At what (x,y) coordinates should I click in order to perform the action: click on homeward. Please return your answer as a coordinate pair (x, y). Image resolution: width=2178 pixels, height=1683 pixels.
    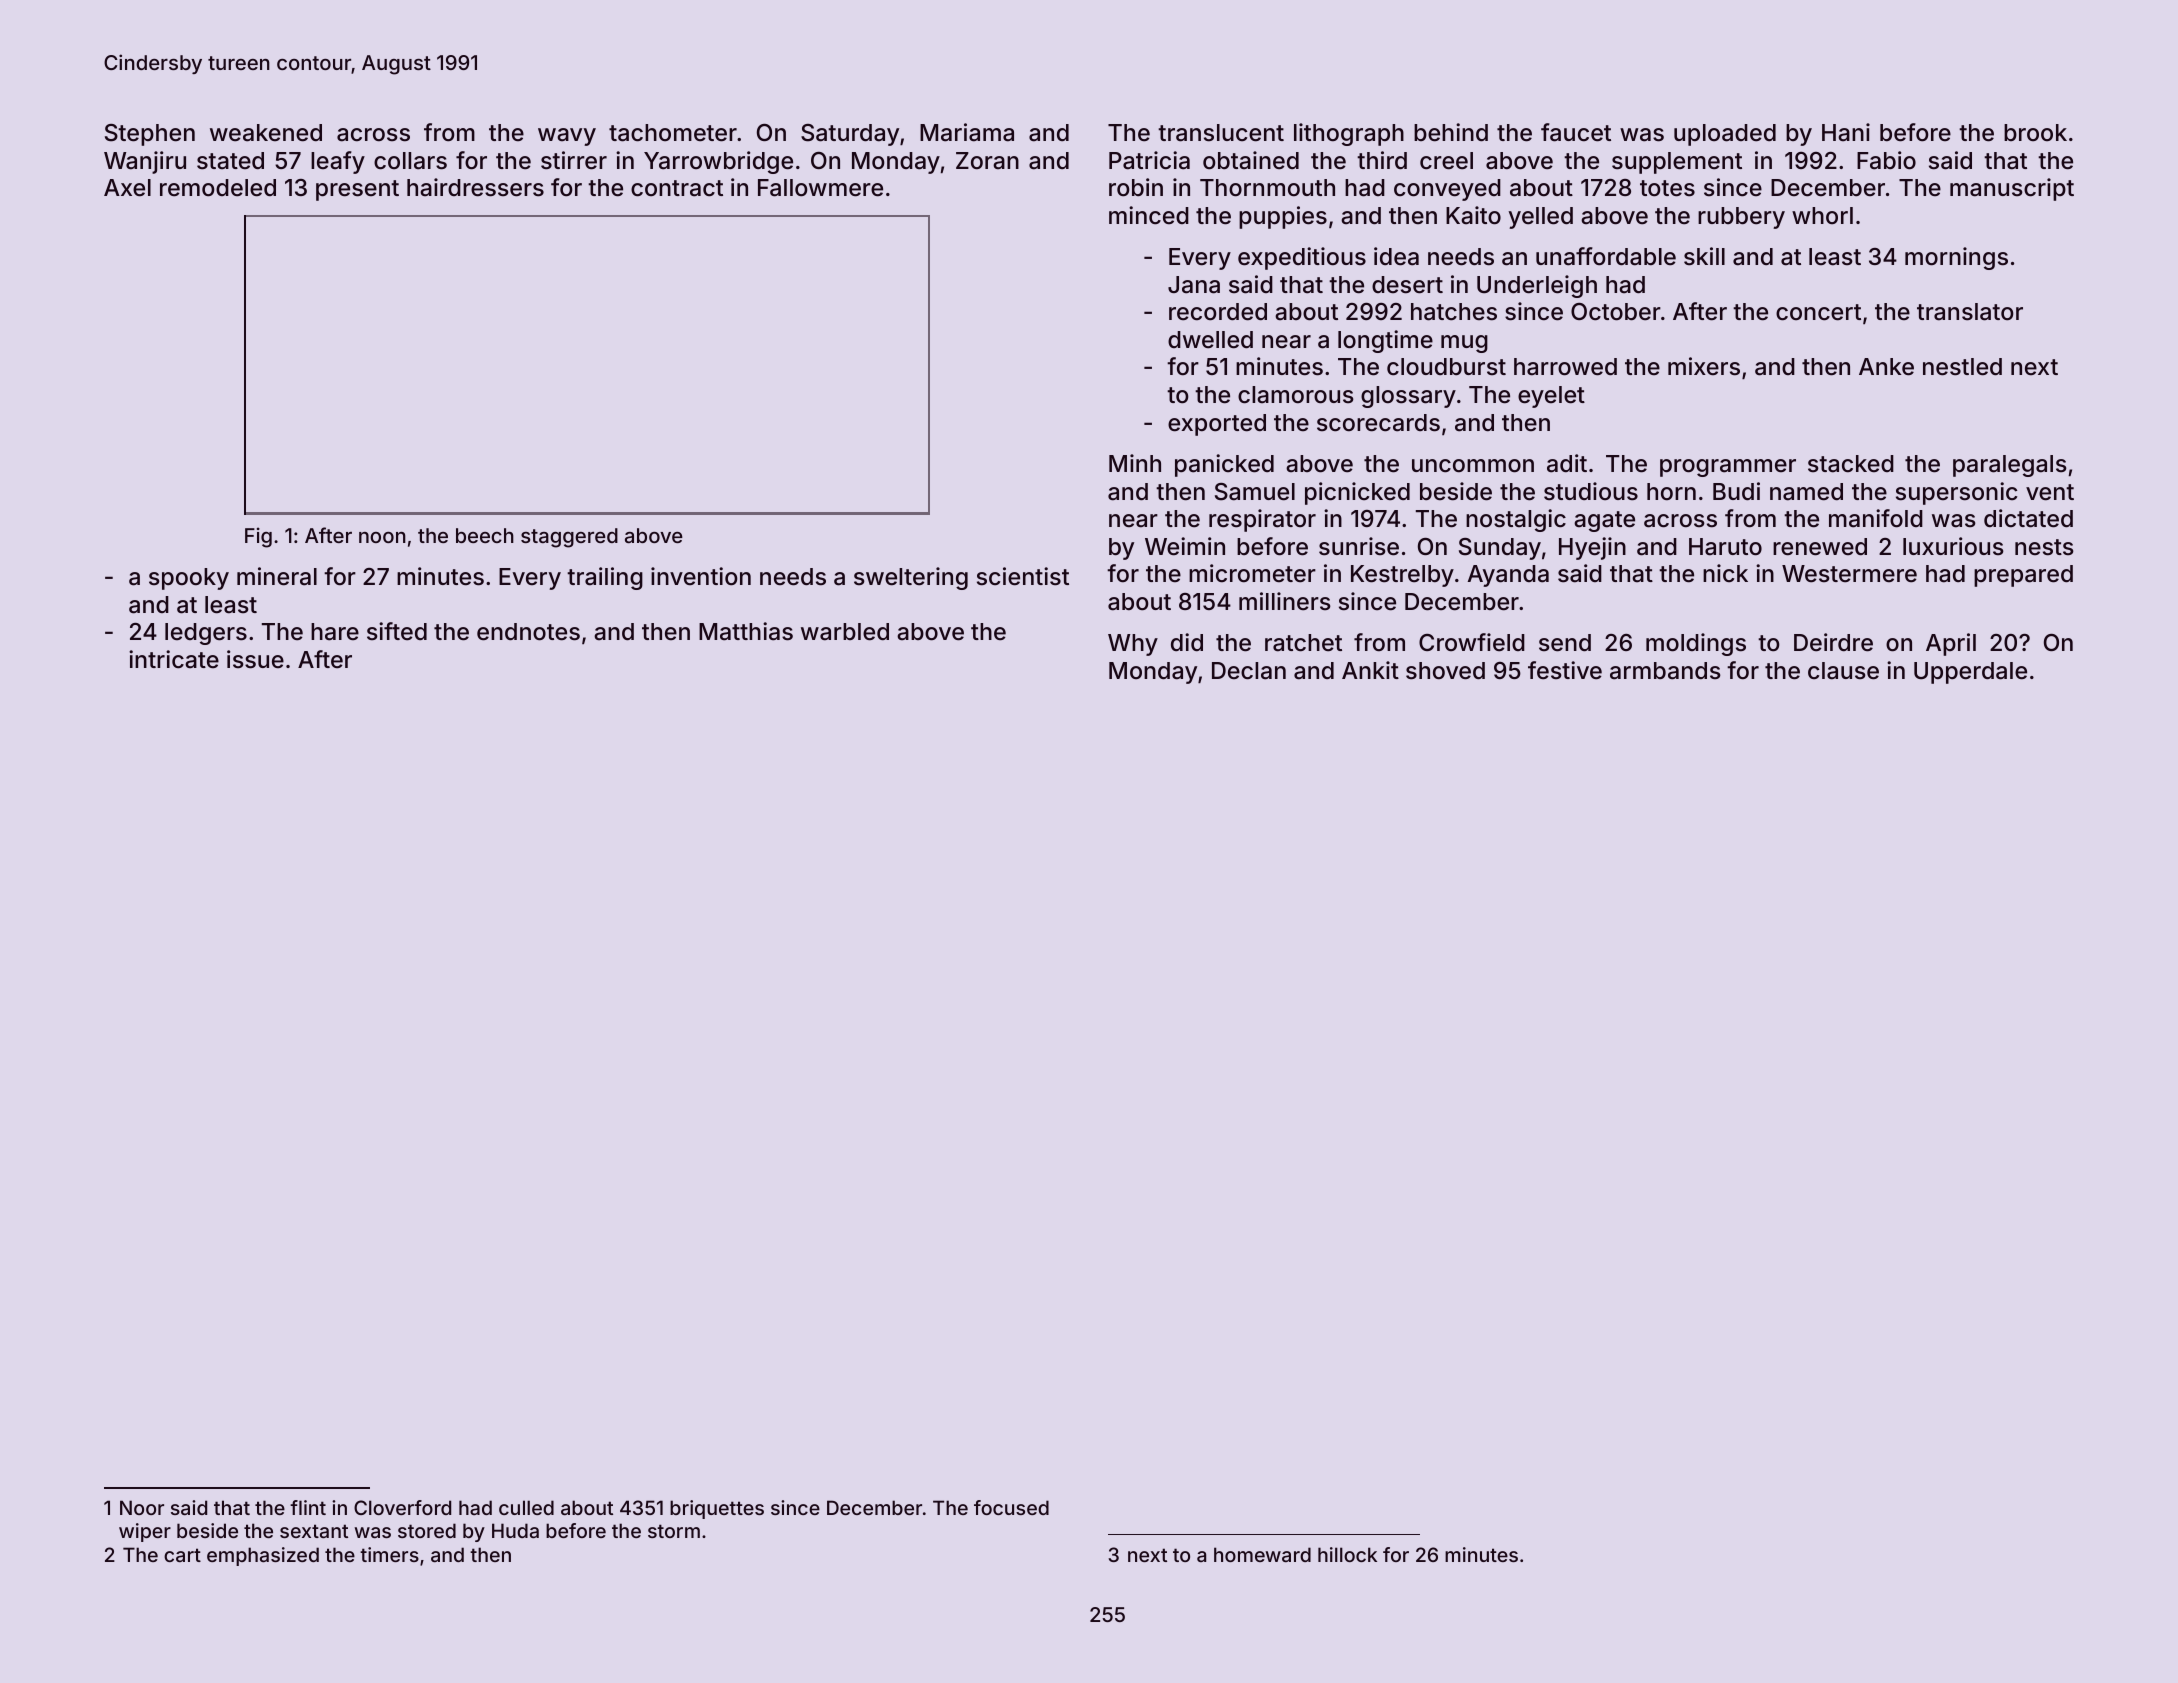
    Looking at the image, I should click on (1262, 1554).
